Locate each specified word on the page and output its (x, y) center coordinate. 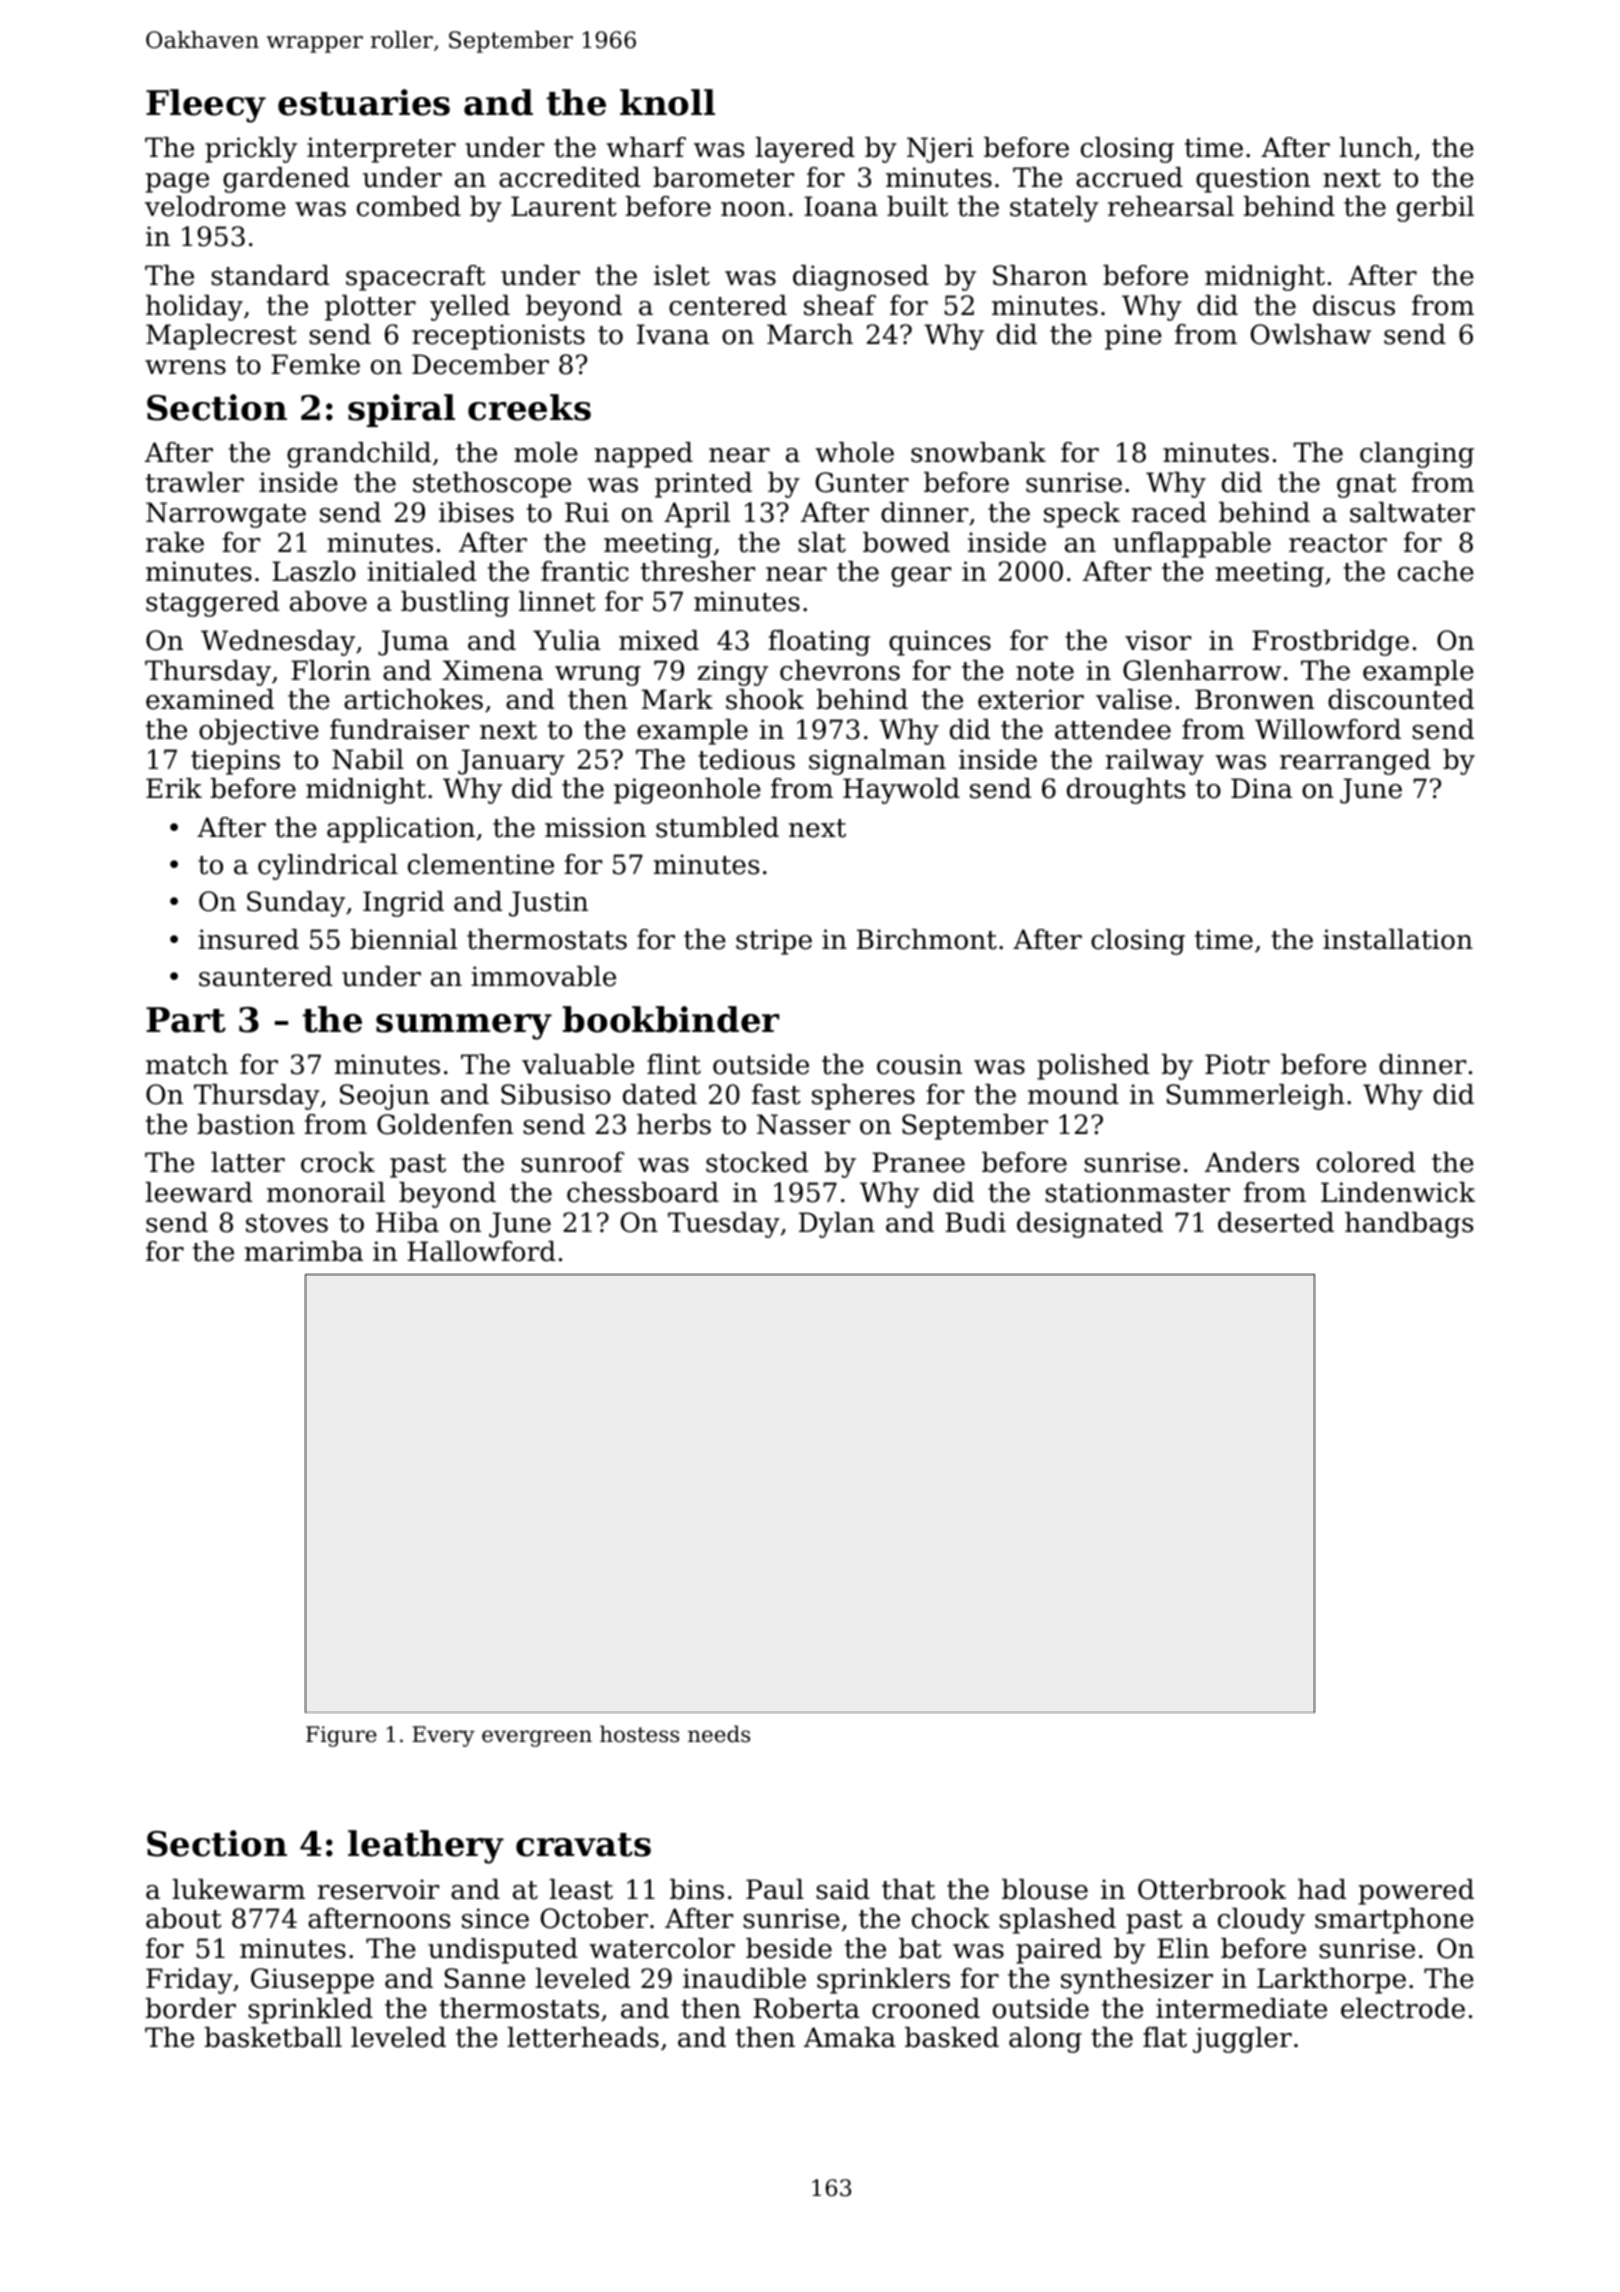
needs (719, 1734)
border (191, 2008)
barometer (723, 177)
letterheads (583, 2037)
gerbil (1435, 209)
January (511, 762)
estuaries (364, 102)
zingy (733, 673)
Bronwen (1254, 699)
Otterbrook (1212, 1889)
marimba (304, 1251)
